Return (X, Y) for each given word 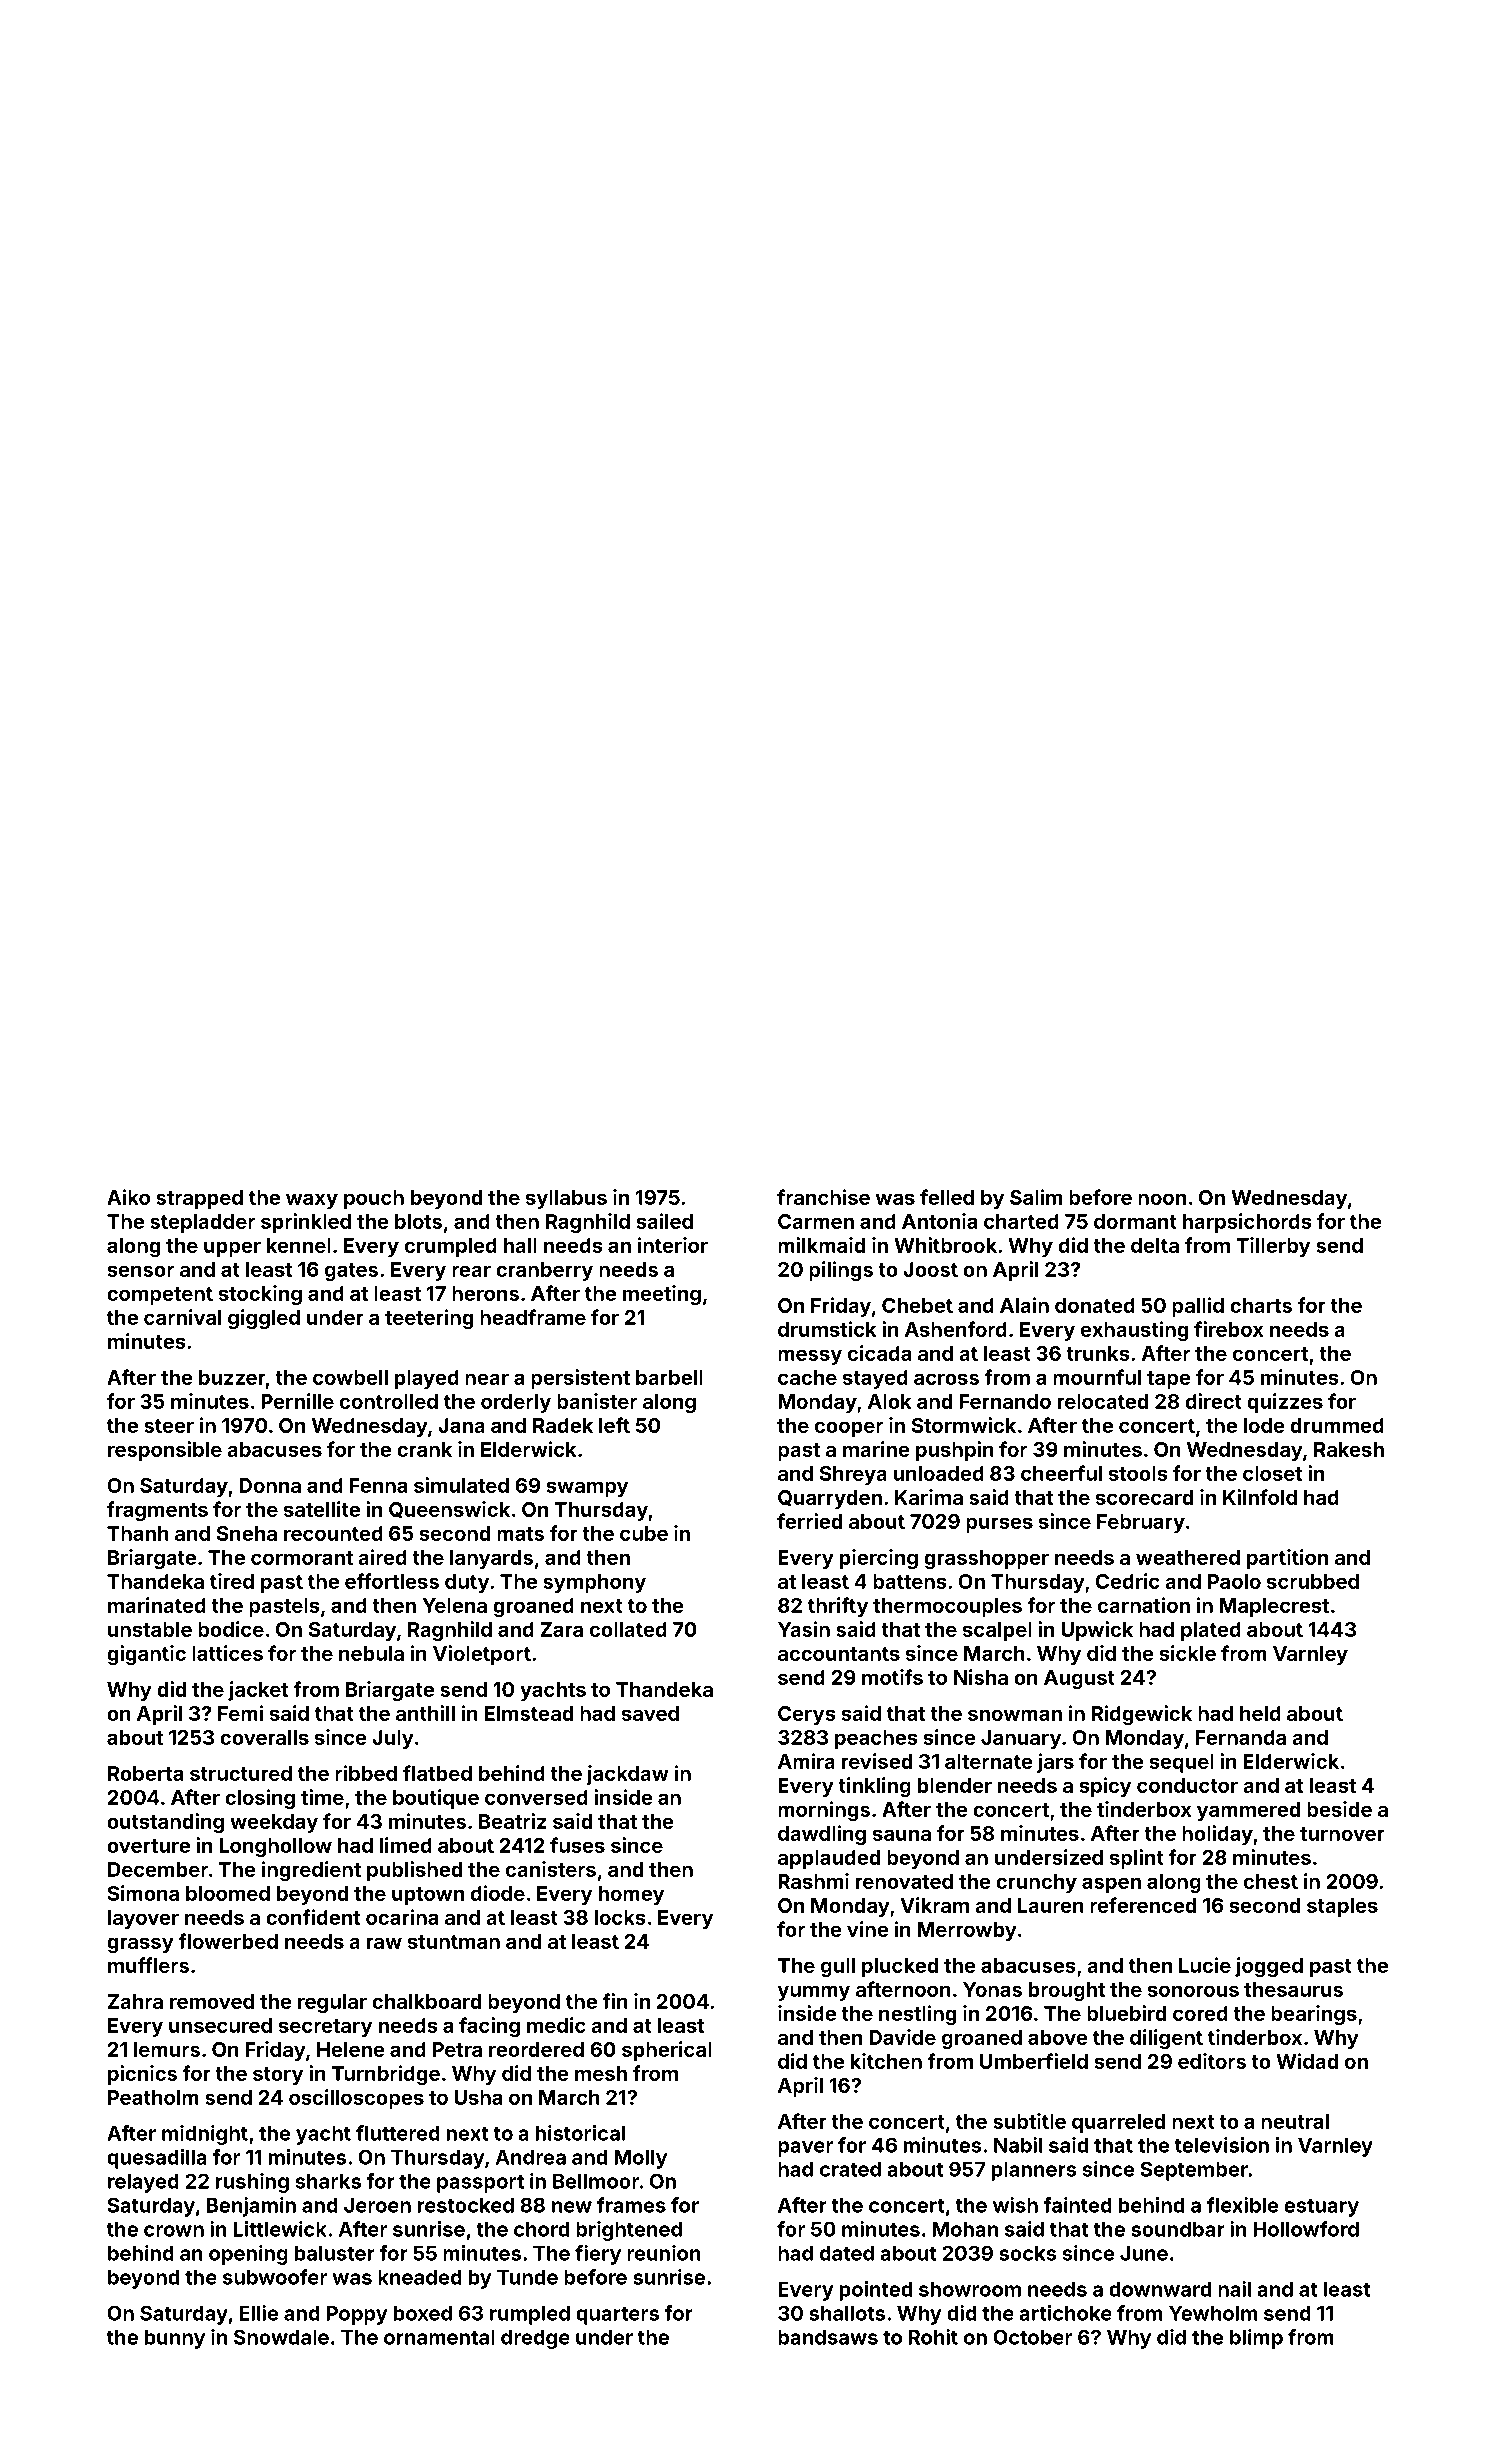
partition (1287, 1559)
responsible (165, 1451)
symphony (594, 1583)
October (1032, 2337)
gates (351, 1272)
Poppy (357, 2315)
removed (212, 2001)
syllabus (566, 1199)
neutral (1295, 2121)
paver (805, 2149)
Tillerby (1273, 1247)
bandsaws (828, 2337)
